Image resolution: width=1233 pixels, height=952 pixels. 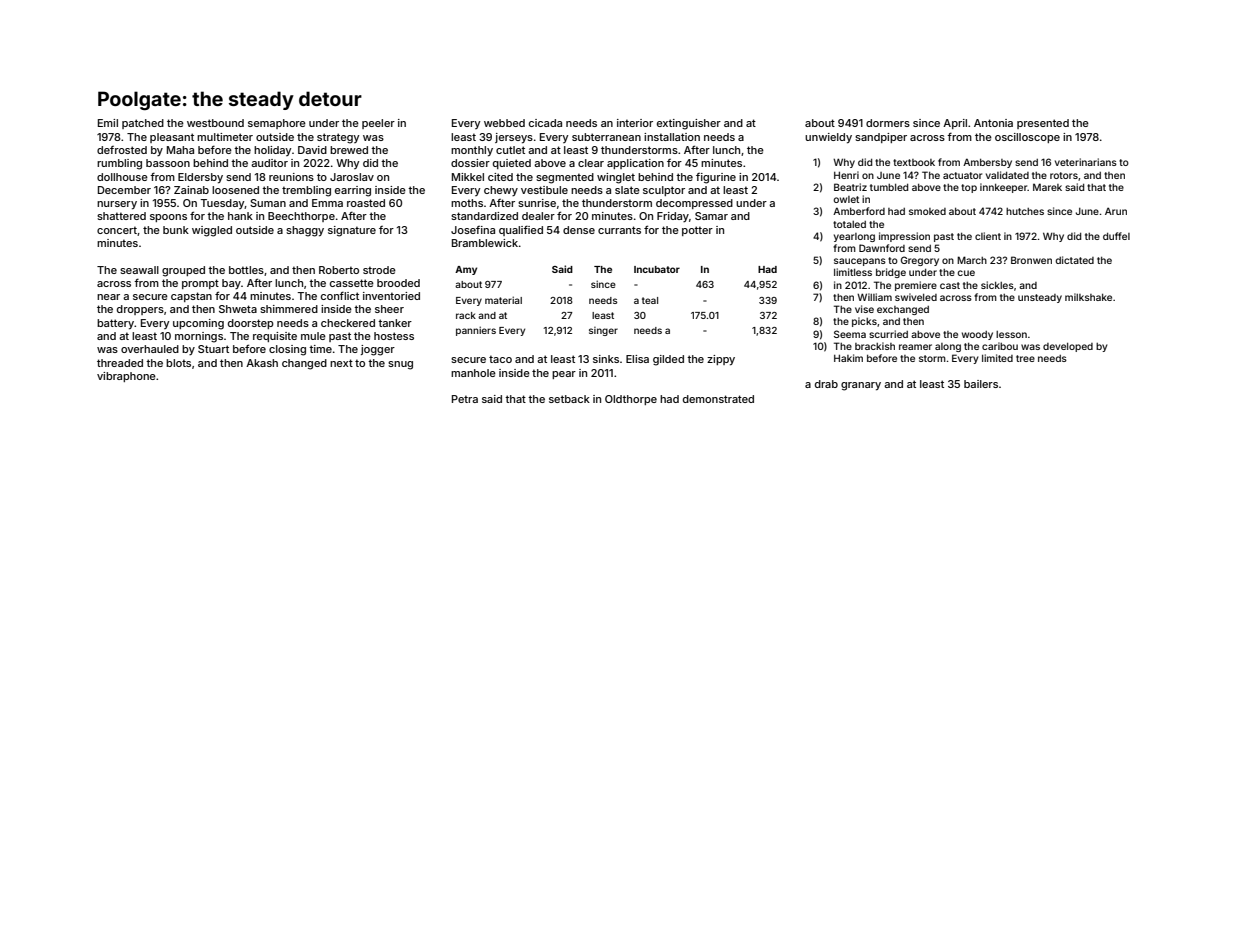 What do you see at coordinates (672, 137) in the screenshot?
I see `installation` at bounding box center [672, 137].
